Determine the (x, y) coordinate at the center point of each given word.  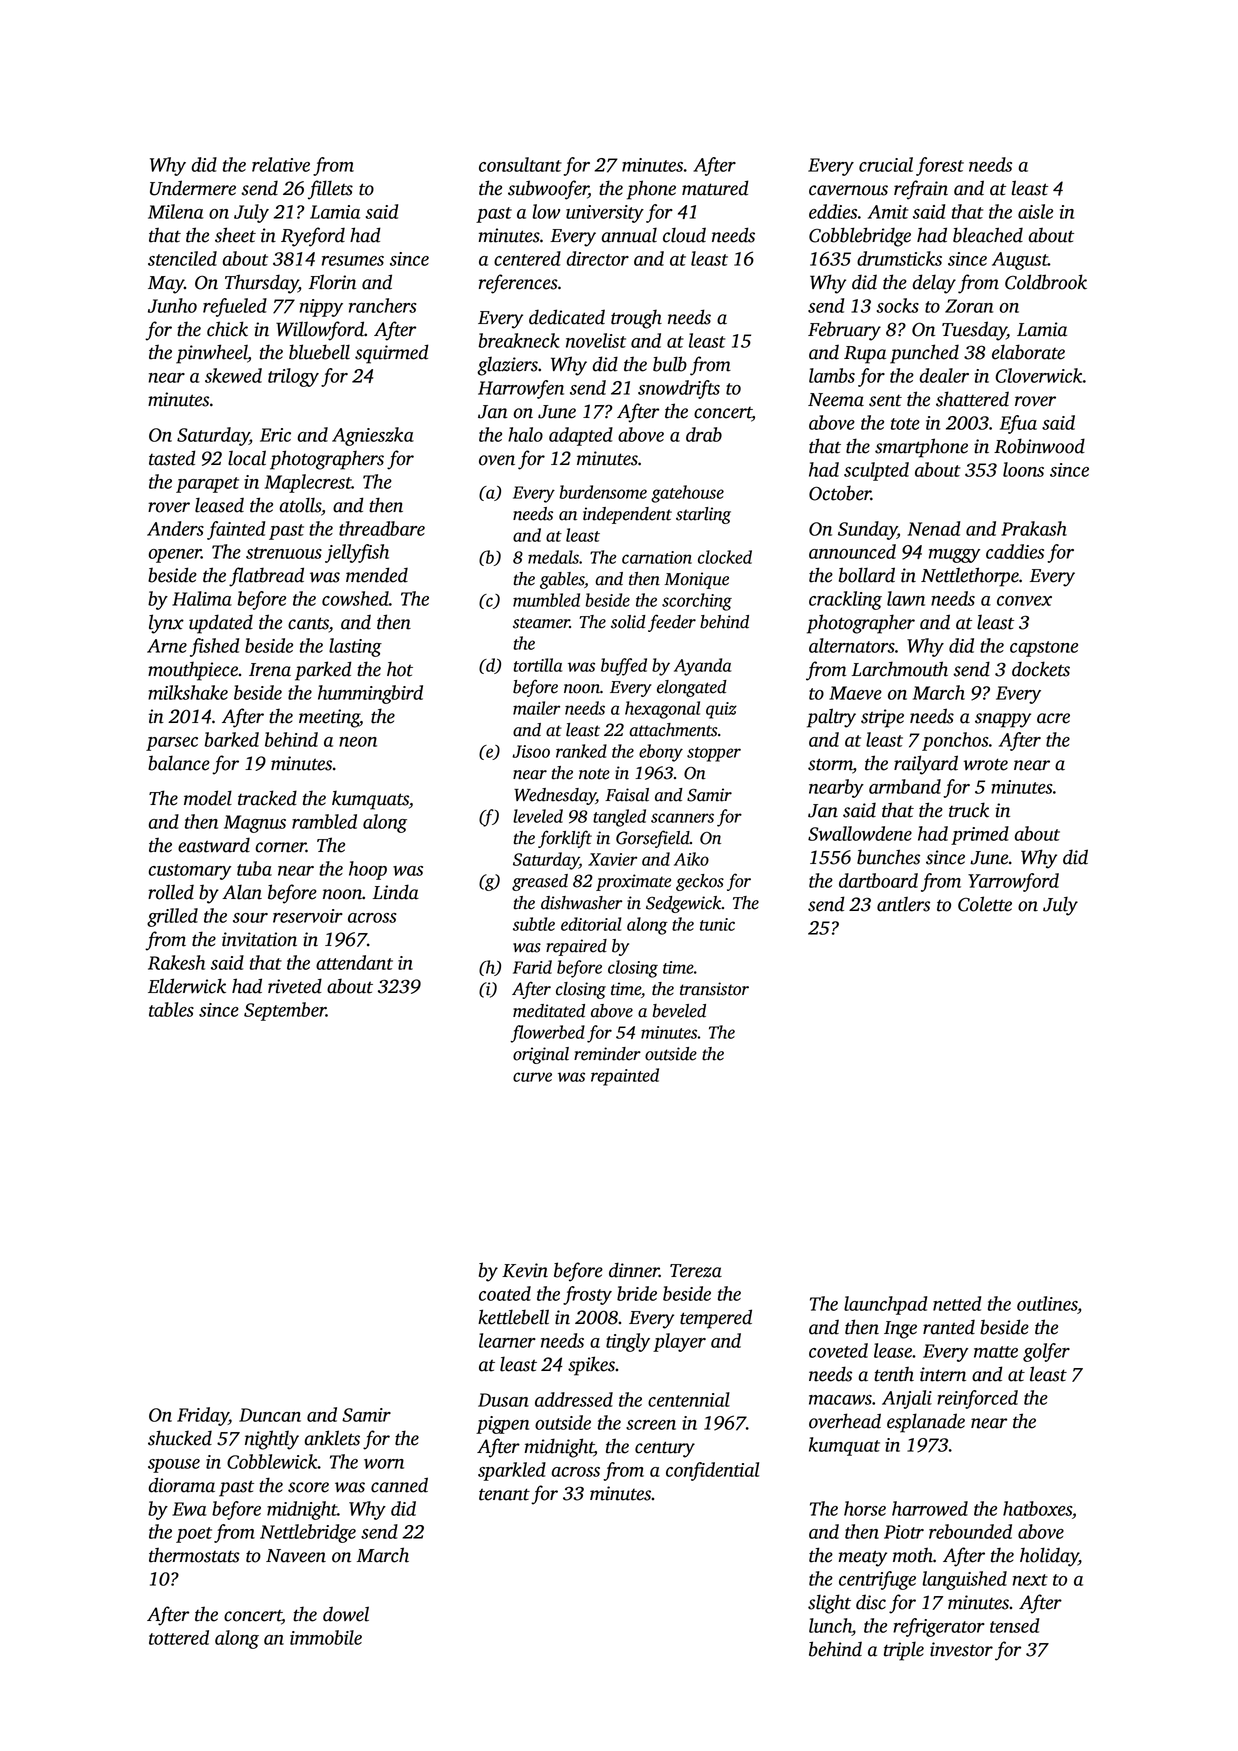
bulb (670, 364)
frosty (587, 1295)
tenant (504, 1494)
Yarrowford (1013, 882)
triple (904, 1651)
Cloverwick (1039, 375)
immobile (326, 1637)
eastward (214, 845)
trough (636, 319)
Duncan (270, 1415)
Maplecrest (308, 483)
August (1020, 261)
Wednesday (555, 796)
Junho (172, 305)
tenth (894, 1374)
